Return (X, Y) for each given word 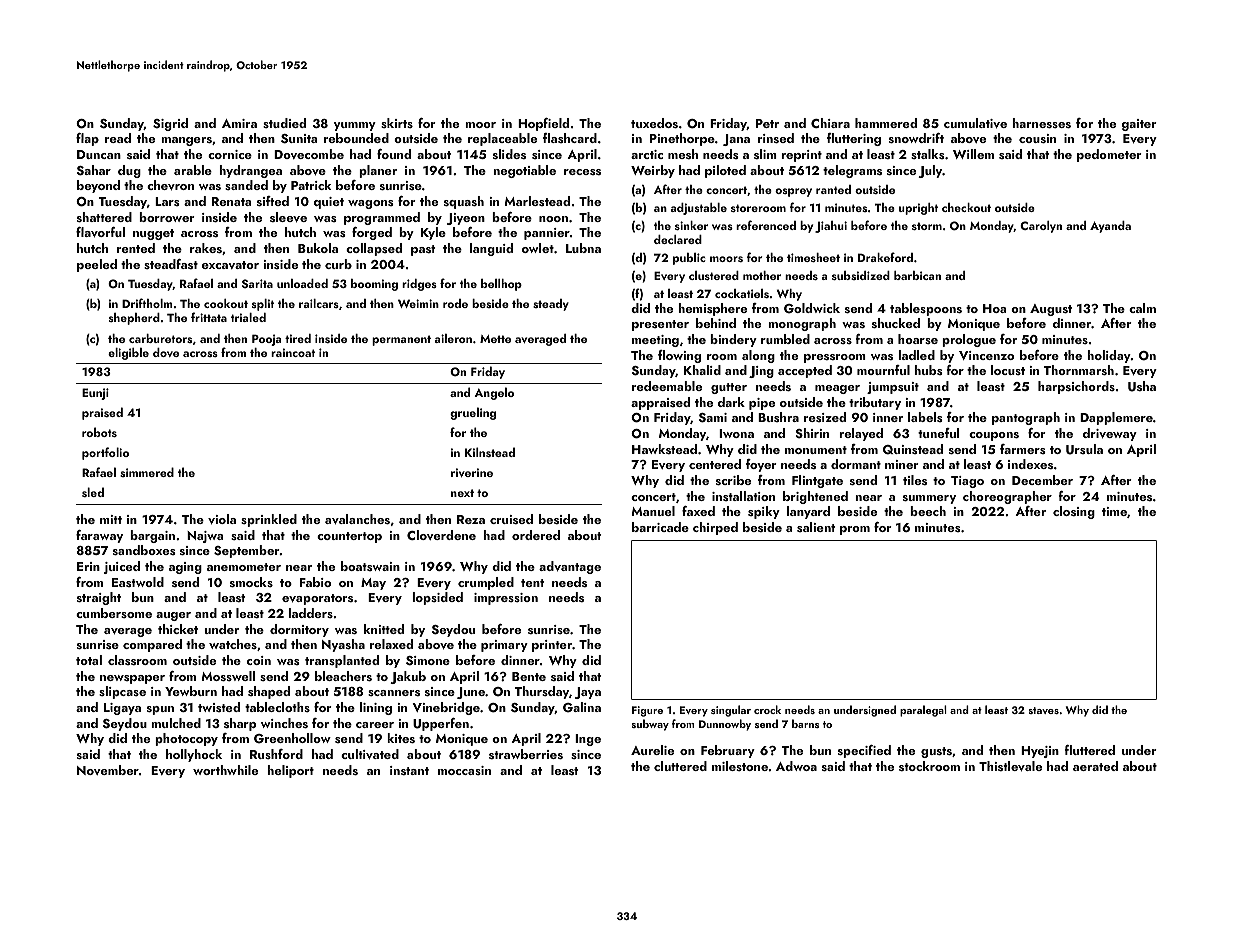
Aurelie (652, 750)
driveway (1110, 434)
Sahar (94, 170)
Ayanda (1110, 227)
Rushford (276, 754)
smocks (251, 582)
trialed (248, 317)
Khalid (702, 370)
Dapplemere (1116, 418)
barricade (660, 527)
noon (553, 219)
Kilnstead (490, 452)
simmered (147, 472)
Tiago (967, 482)
